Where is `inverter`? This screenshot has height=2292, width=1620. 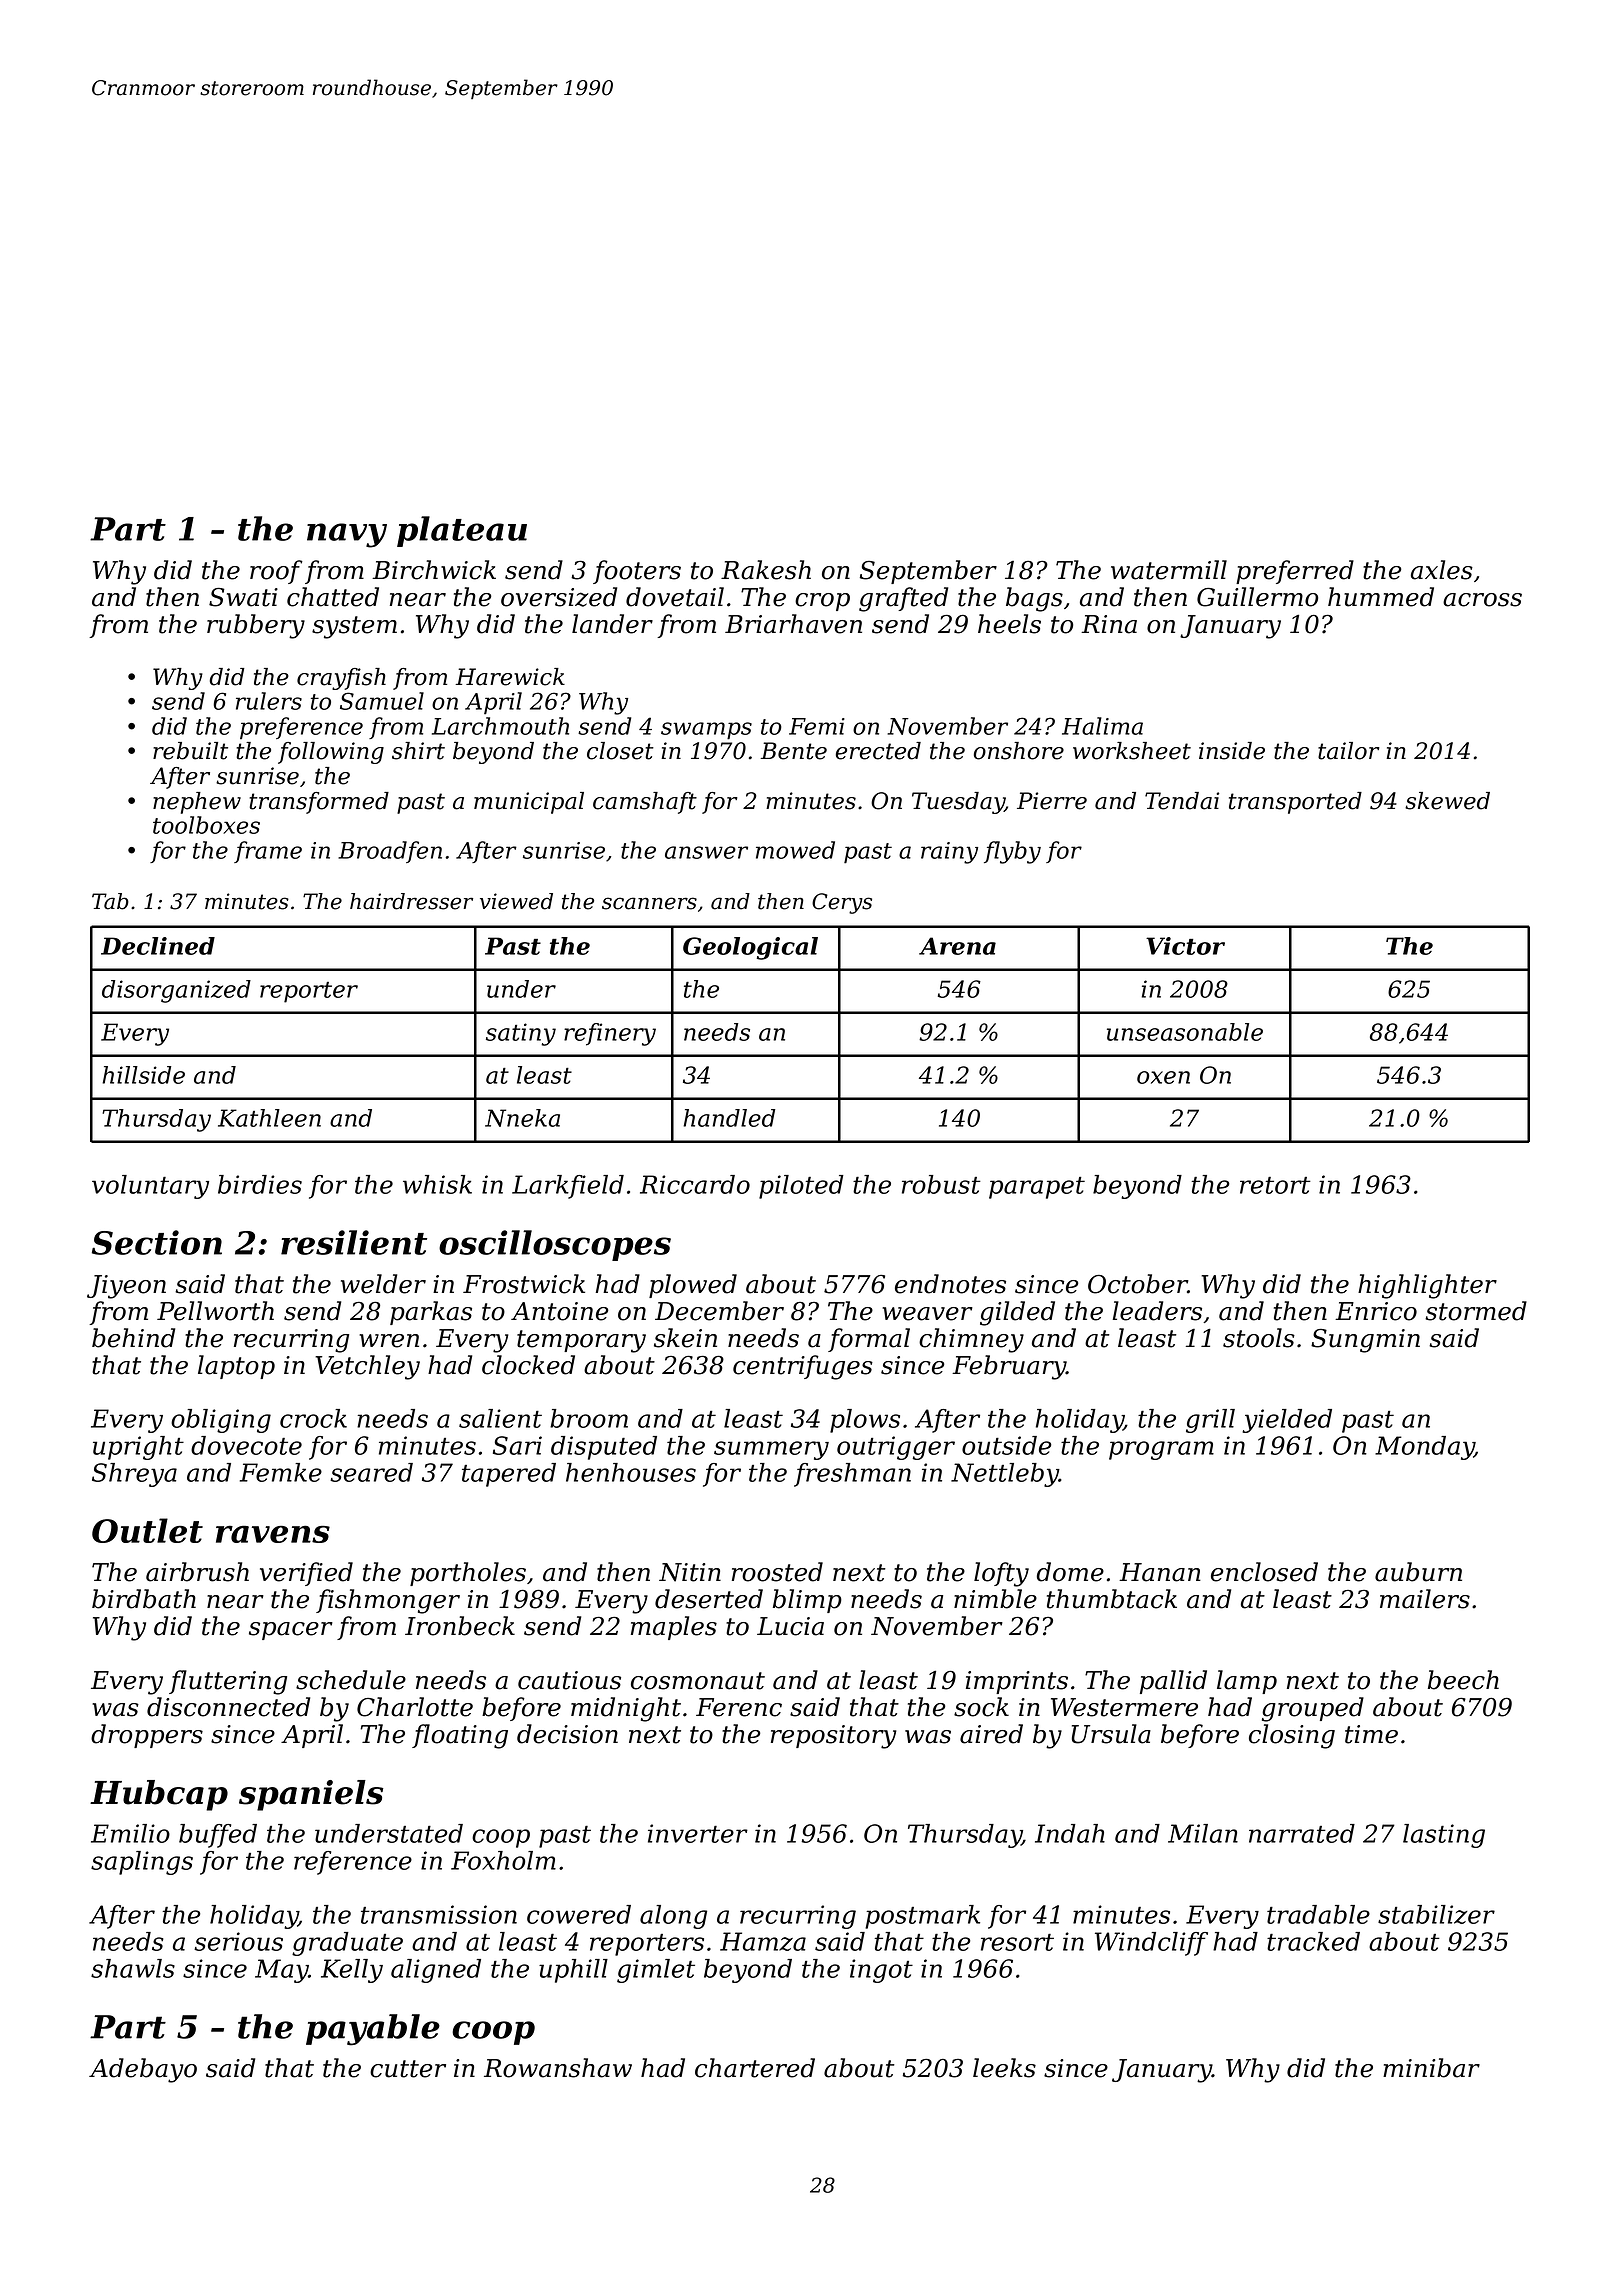
inverter is located at coordinates (698, 1833).
